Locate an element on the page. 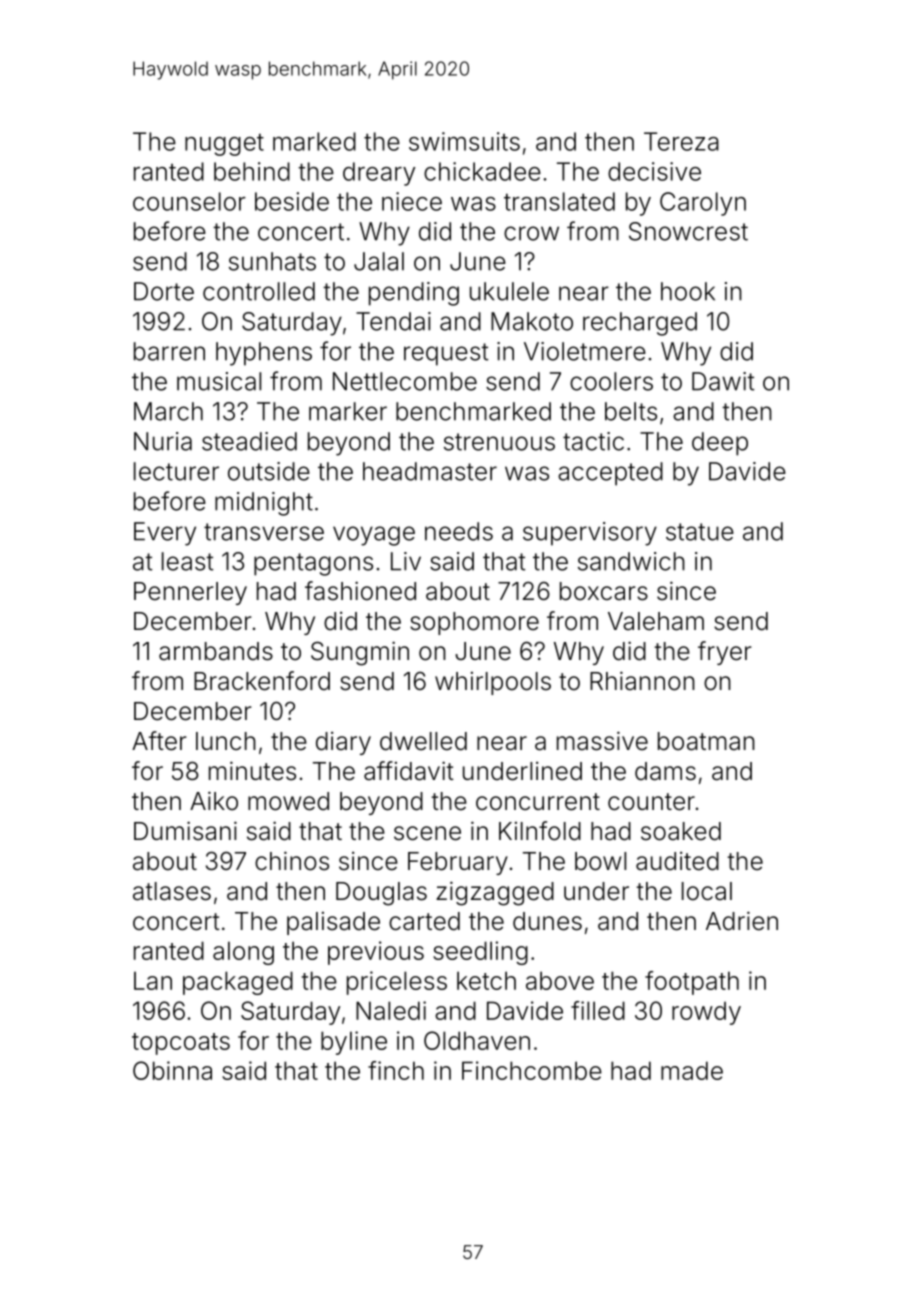 Image resolution: width=924 pixels, height=1311 pixels. Dumisani is located at coordinates (185, 831).
